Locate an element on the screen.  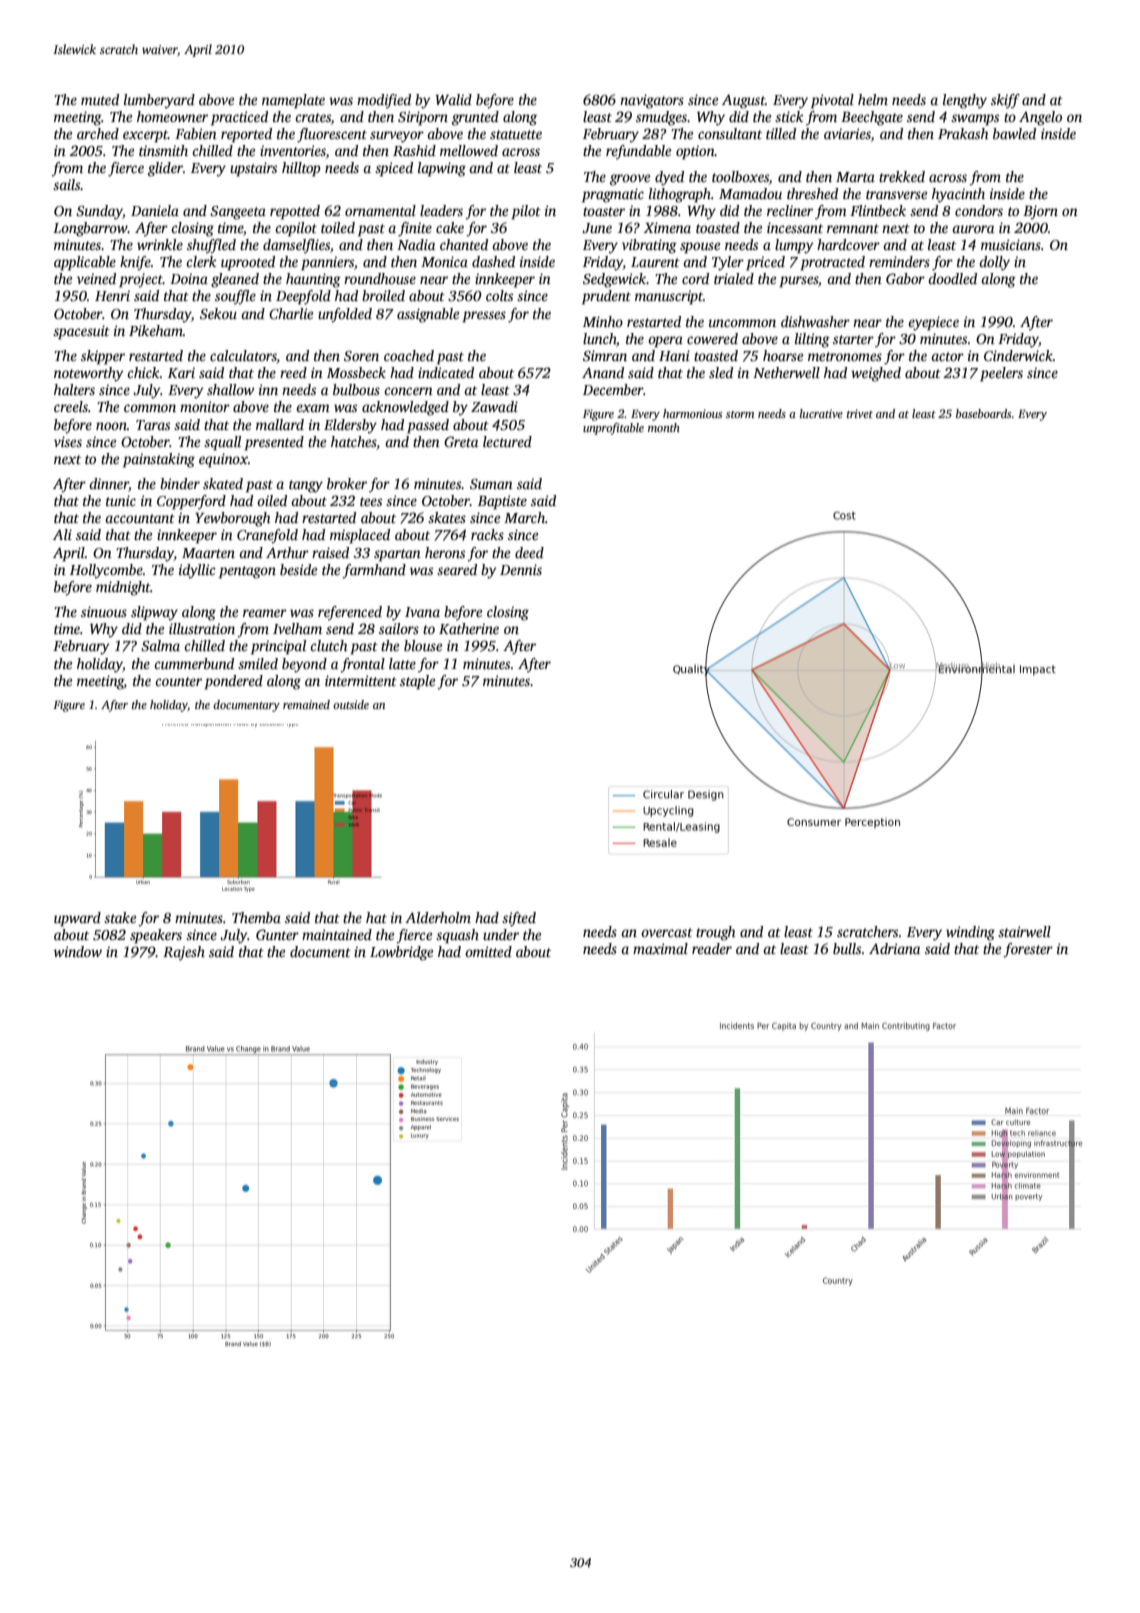
condors is located at coordinates (979, 210).
